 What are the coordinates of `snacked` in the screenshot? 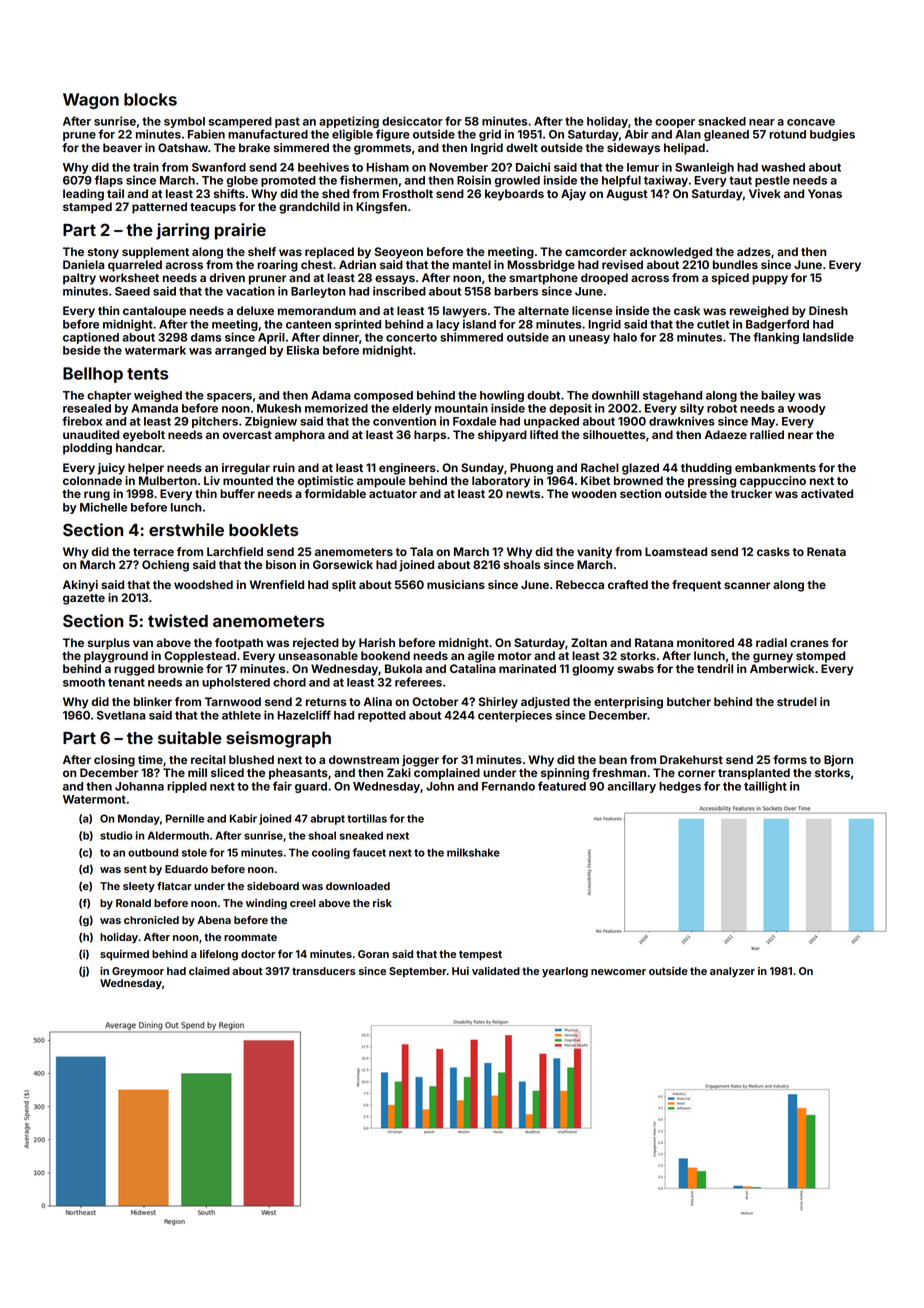 It's located at (722, 121).
